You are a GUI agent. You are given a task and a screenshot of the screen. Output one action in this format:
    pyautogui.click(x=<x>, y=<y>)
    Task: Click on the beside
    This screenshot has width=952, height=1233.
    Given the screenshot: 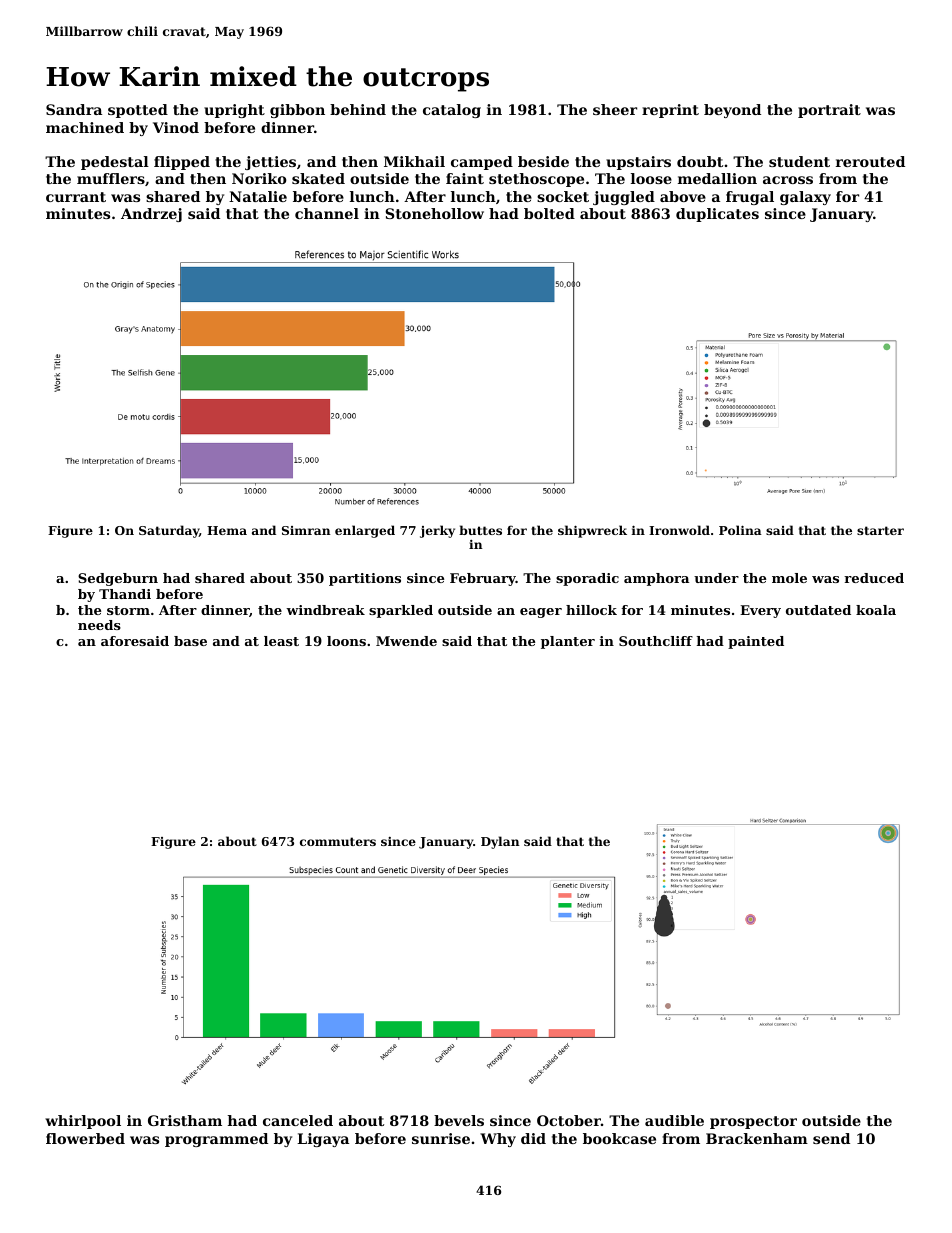 What is the action you would take?
    pyautogui.click(x=543, y=161)
